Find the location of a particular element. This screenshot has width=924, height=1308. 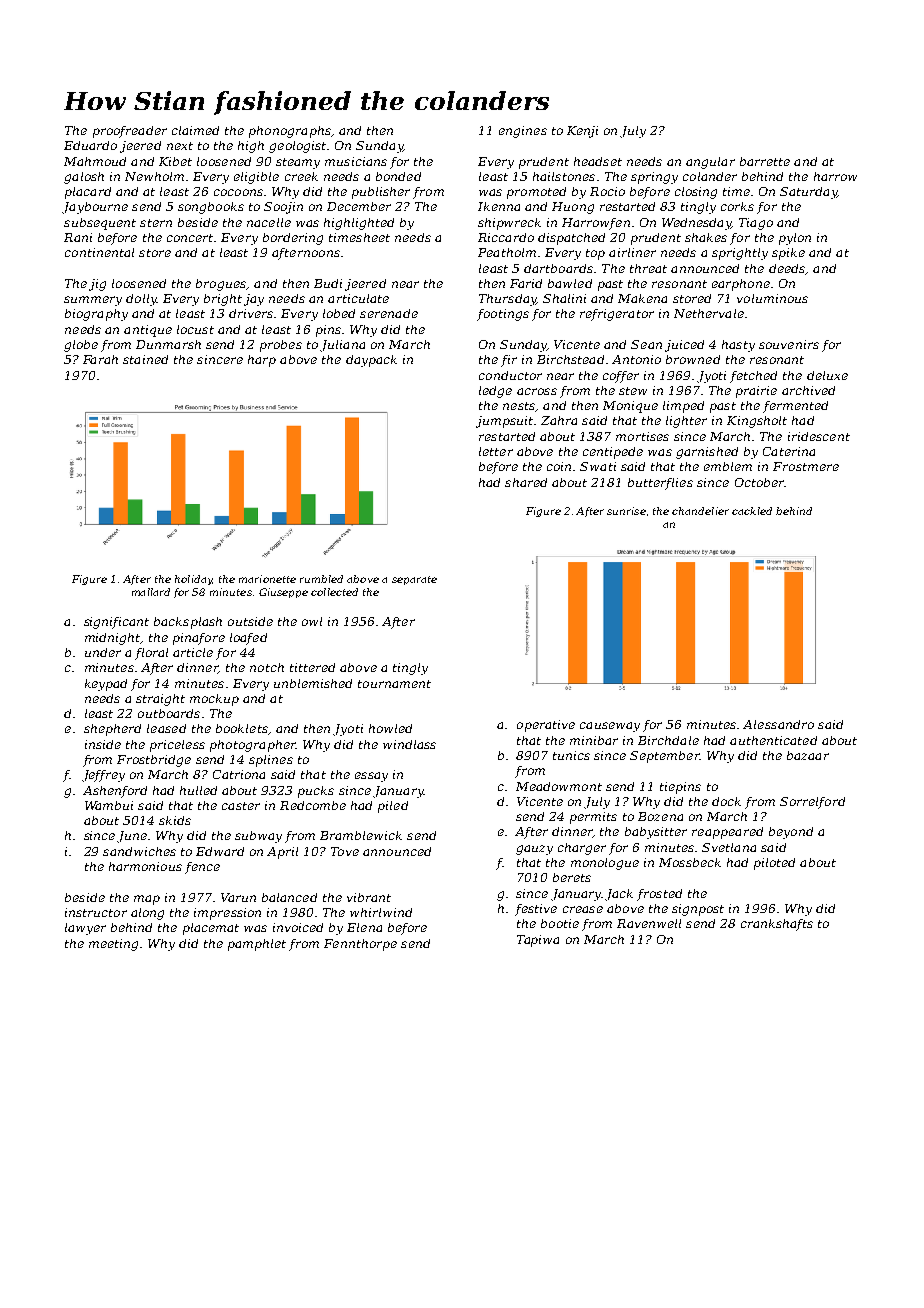

gauzy is located at coordinates (534, 850).
